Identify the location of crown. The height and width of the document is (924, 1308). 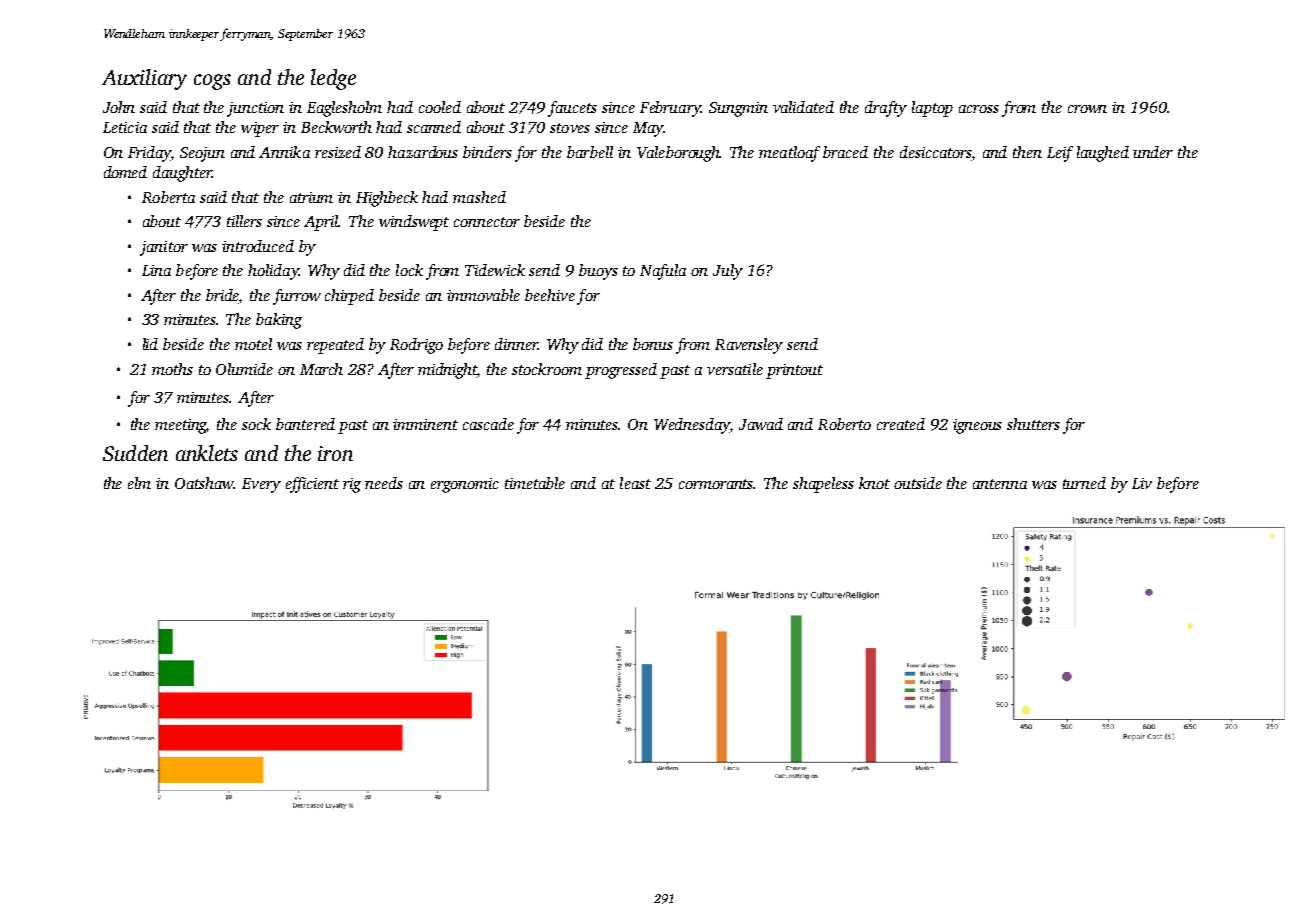
(1087, 109).
